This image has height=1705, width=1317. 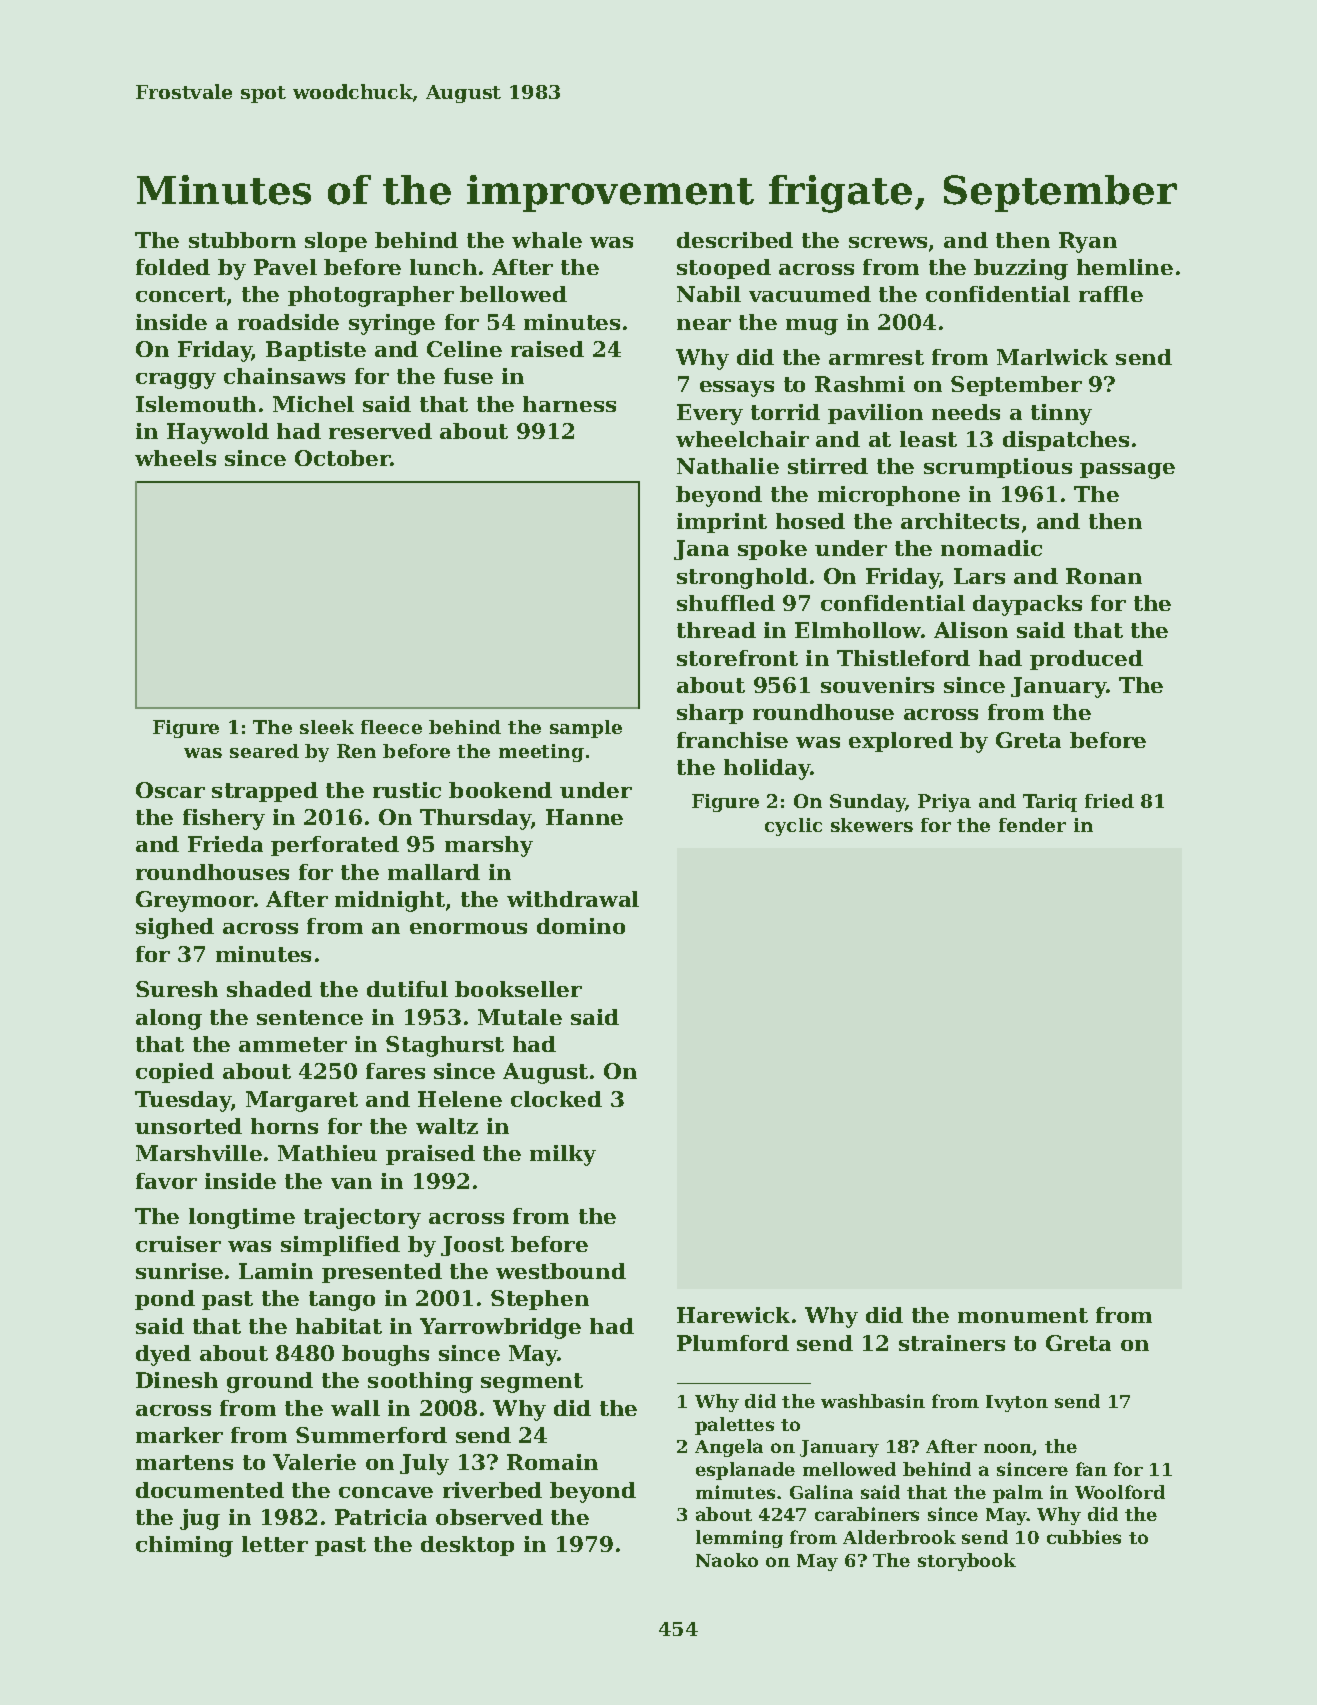 What do you see at coordinates (1084, 1537) in the image?
I see `cubbies` at bounding box center [1084, 1537].
